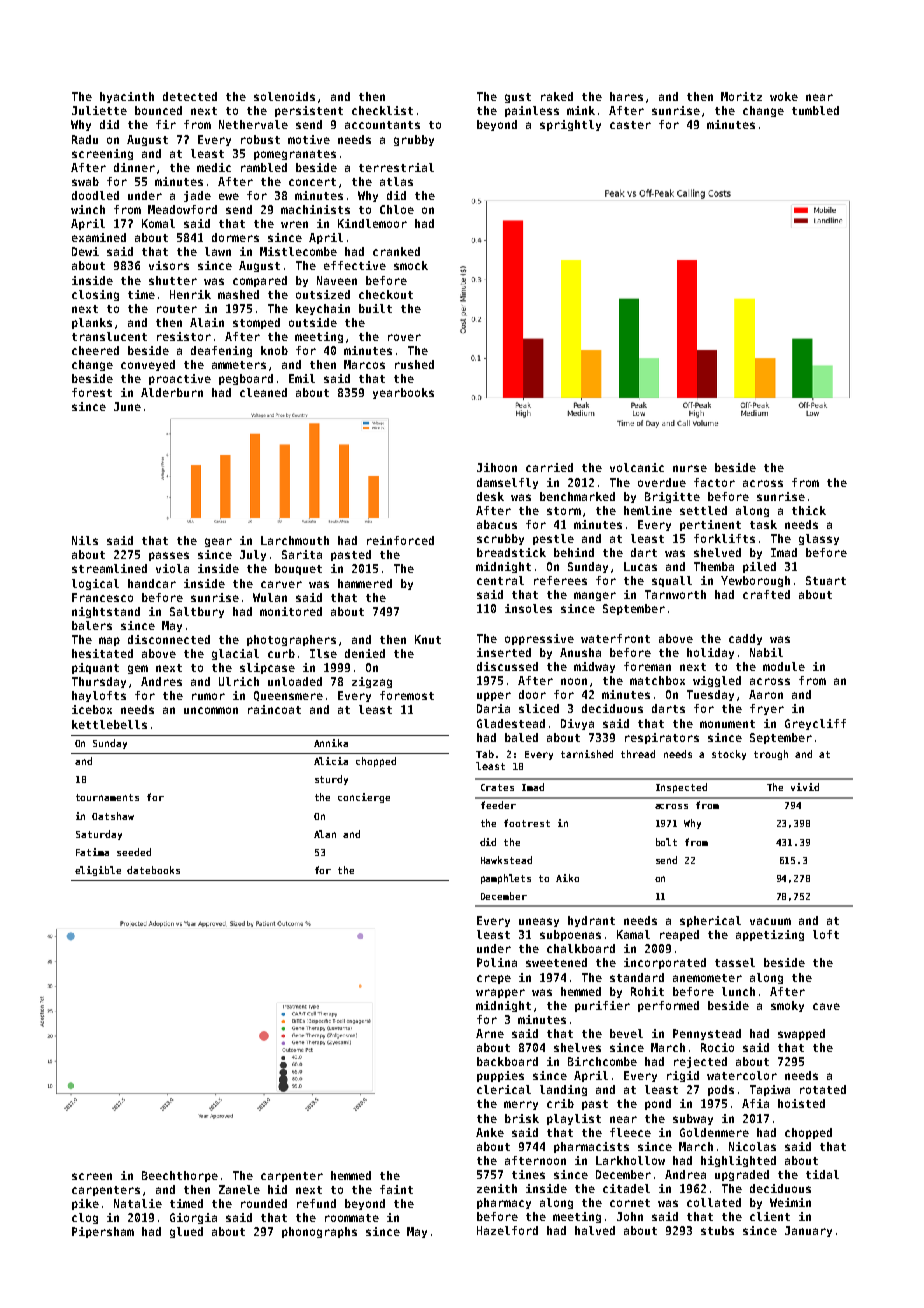 This screenshot has height=1308, width=924. Describe the element at coordinates (92, 709) in the screenshot. I see `icebox` at that location.
